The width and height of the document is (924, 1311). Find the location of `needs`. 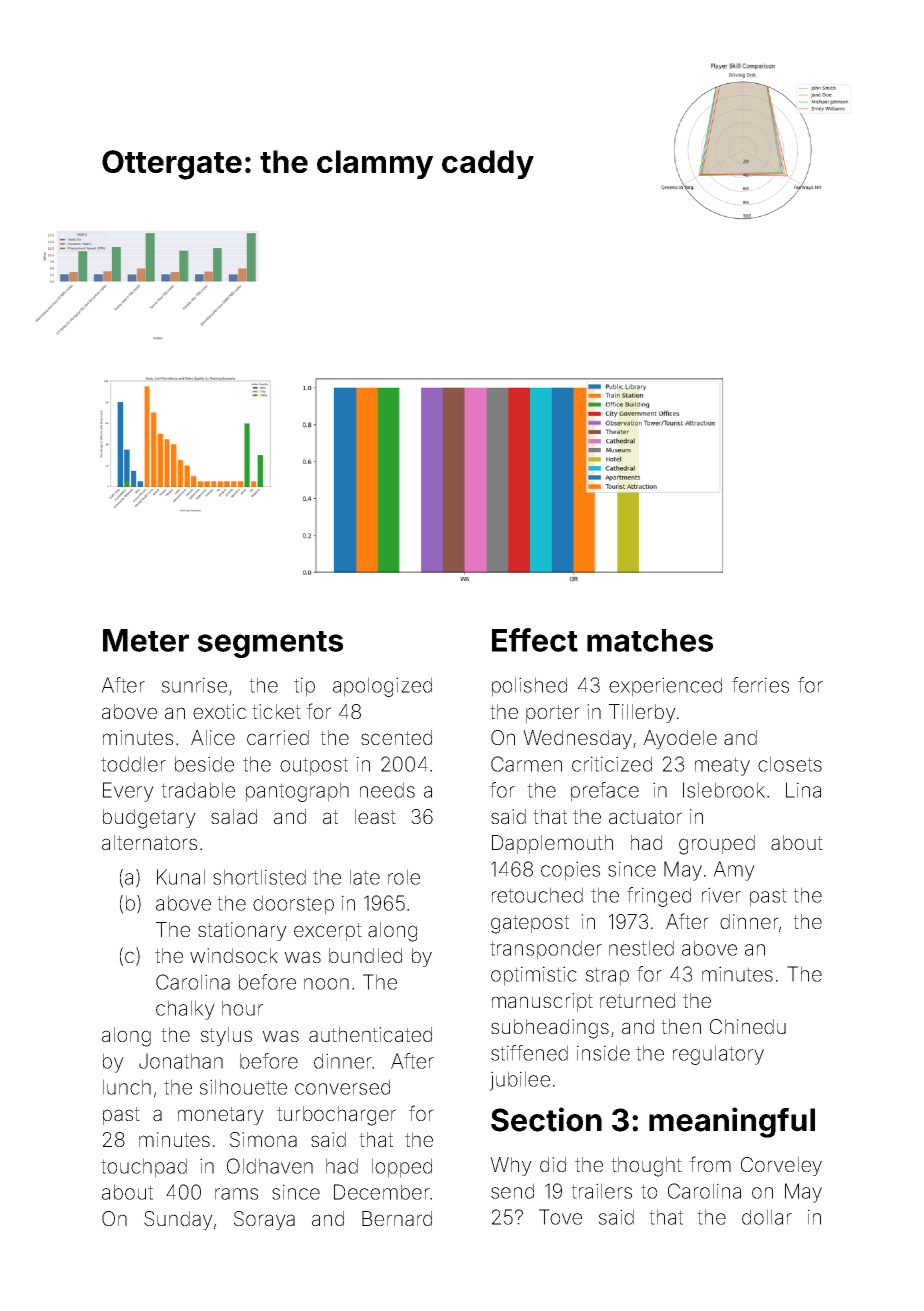

needs is located at coordinates (387, 790).
